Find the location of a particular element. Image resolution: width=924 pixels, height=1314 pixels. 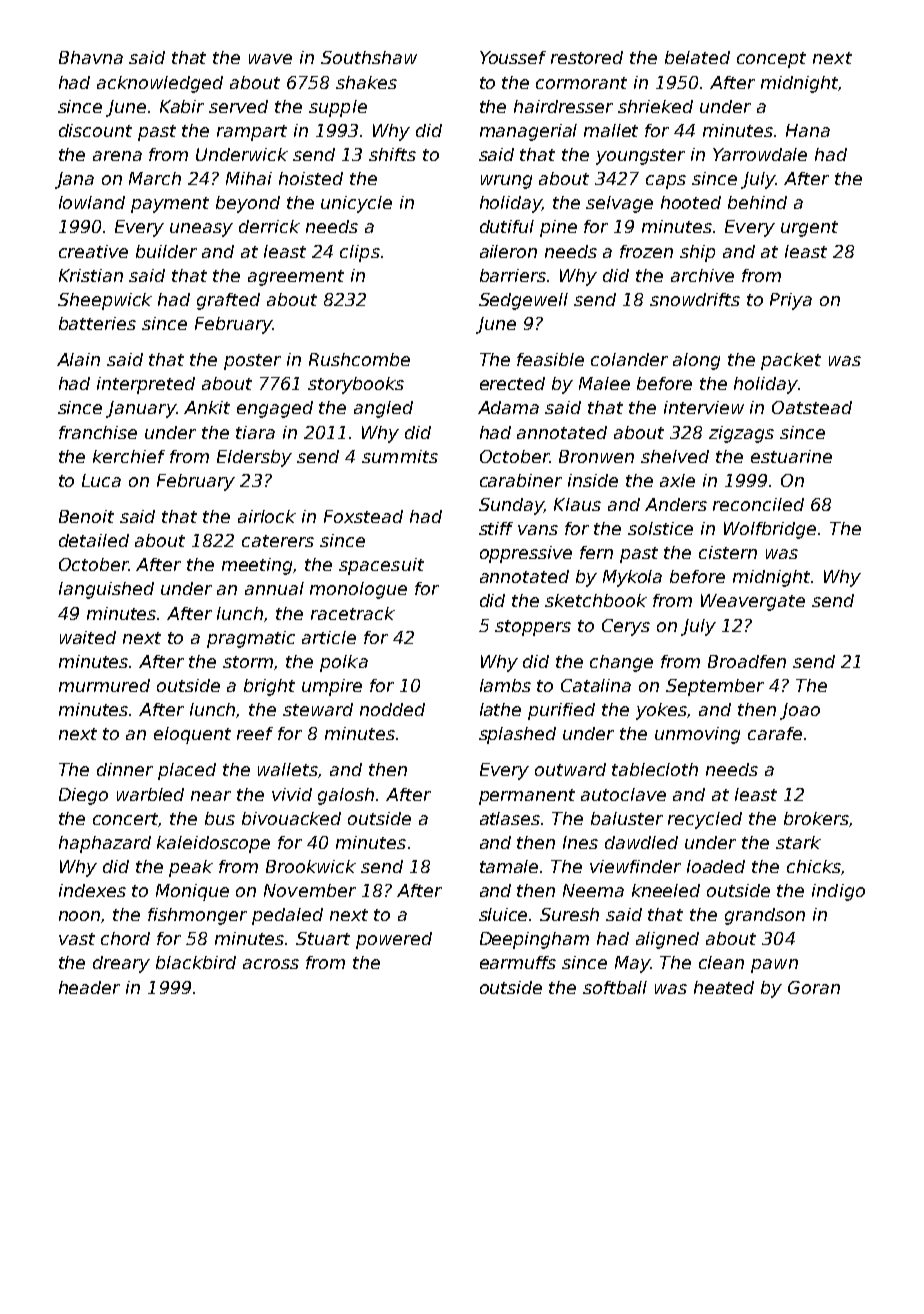

nodded is located at coordinates (392, 709).
